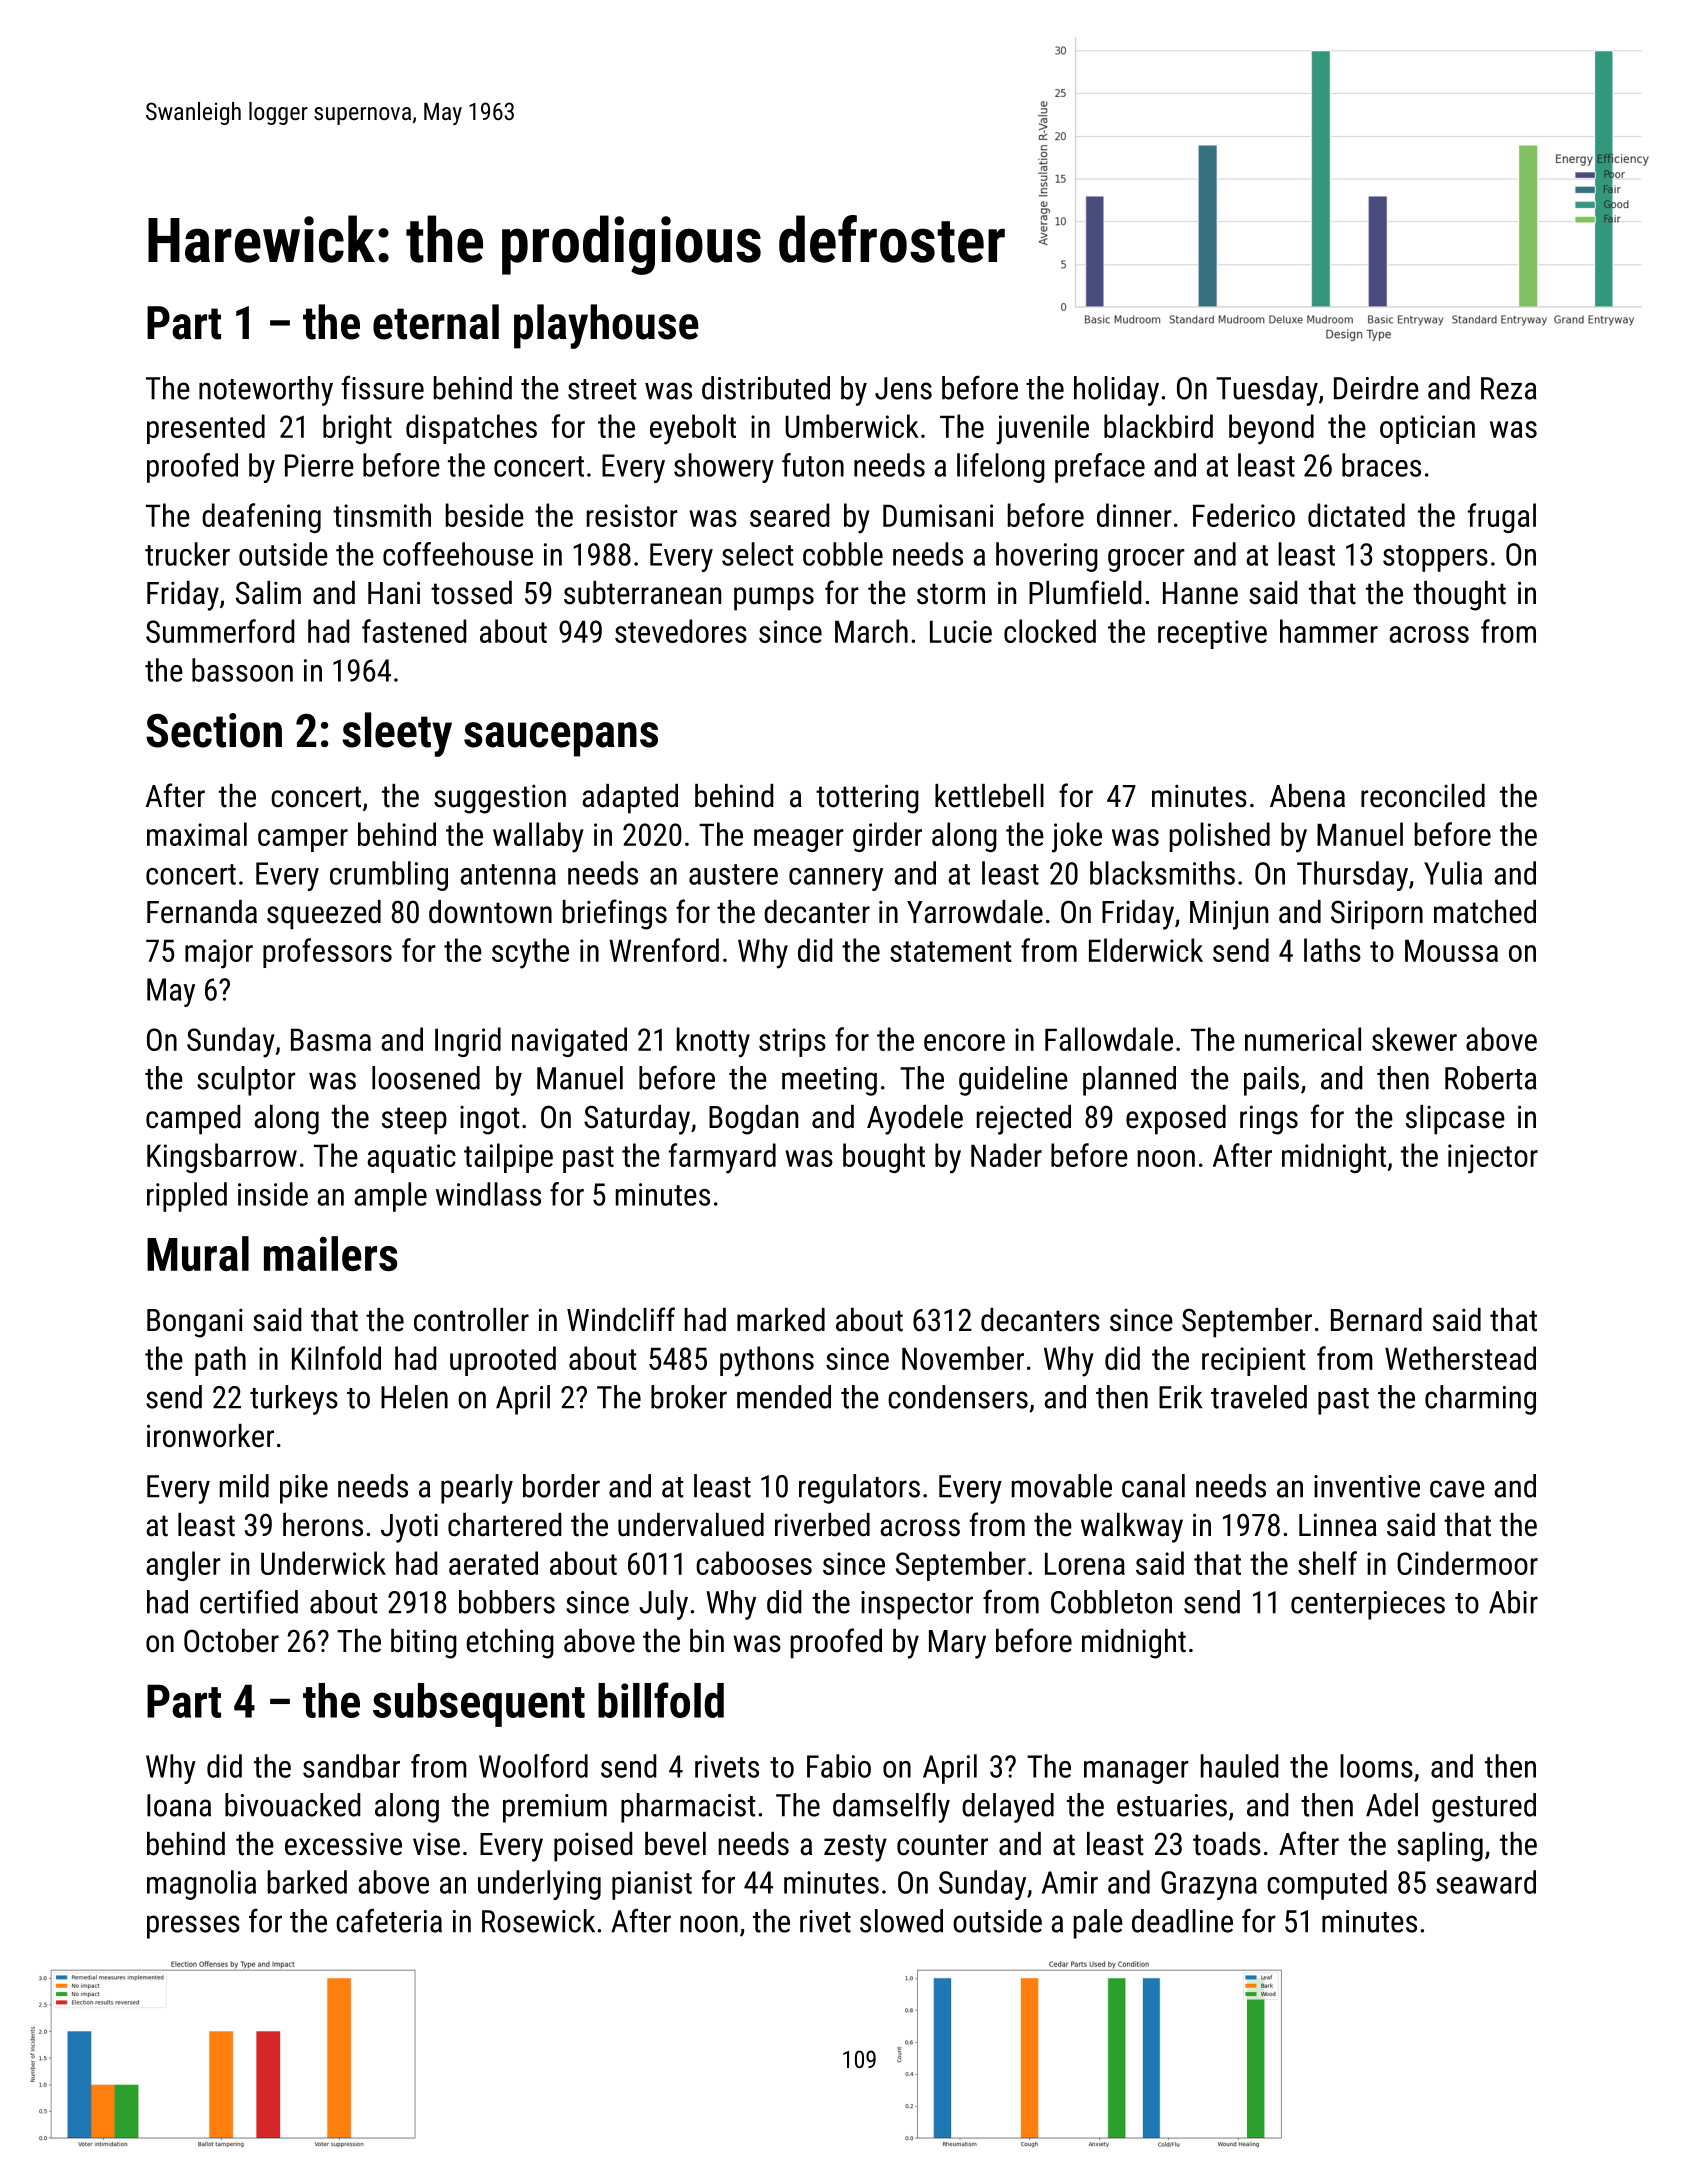  I want to click on Fallowdale, so click(1109, 1039).
